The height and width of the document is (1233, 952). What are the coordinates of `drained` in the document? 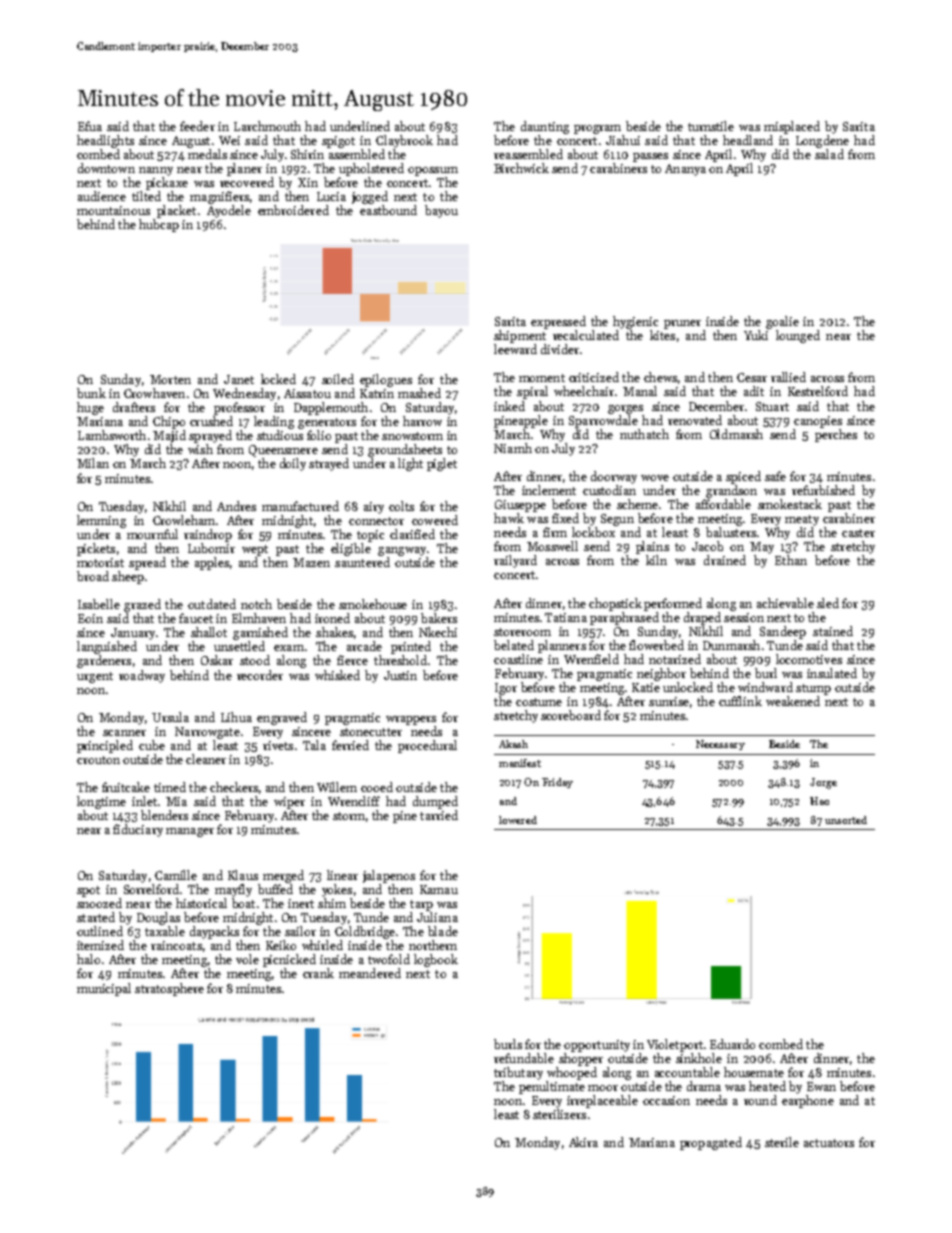 It's located at (725, 560).
